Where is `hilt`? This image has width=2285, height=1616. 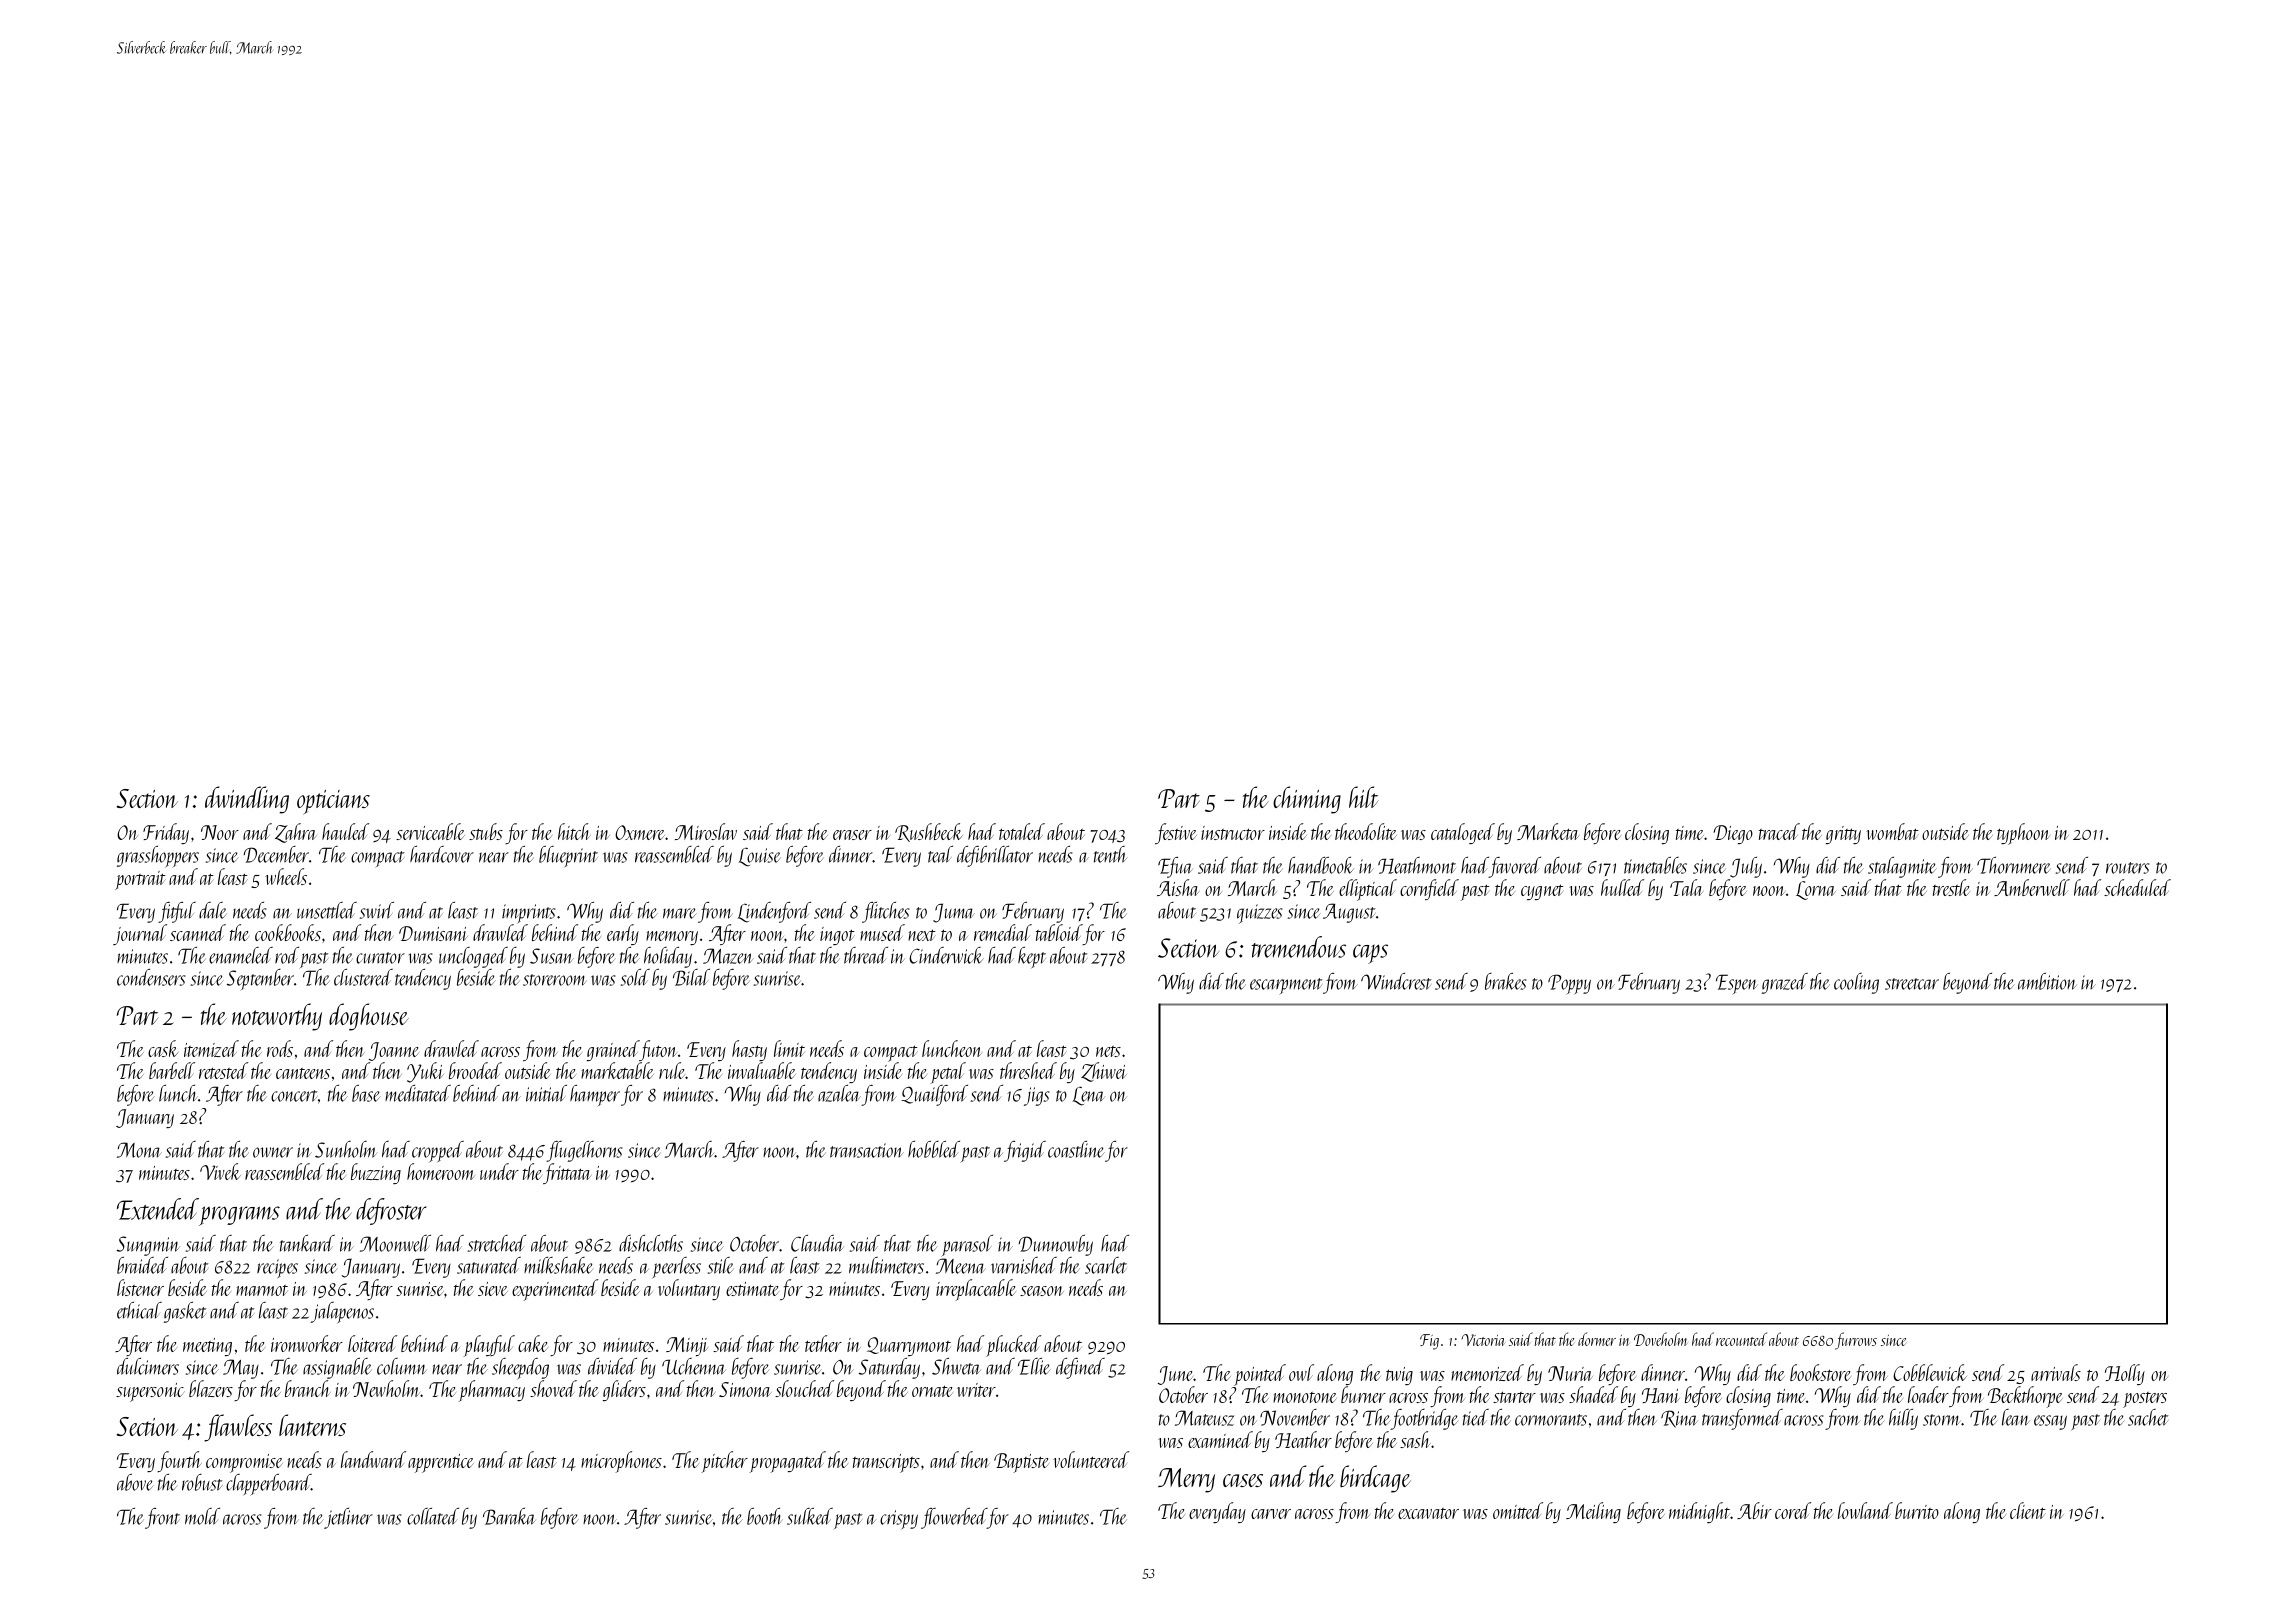 hilt is located at coordinates (1363, 797).
